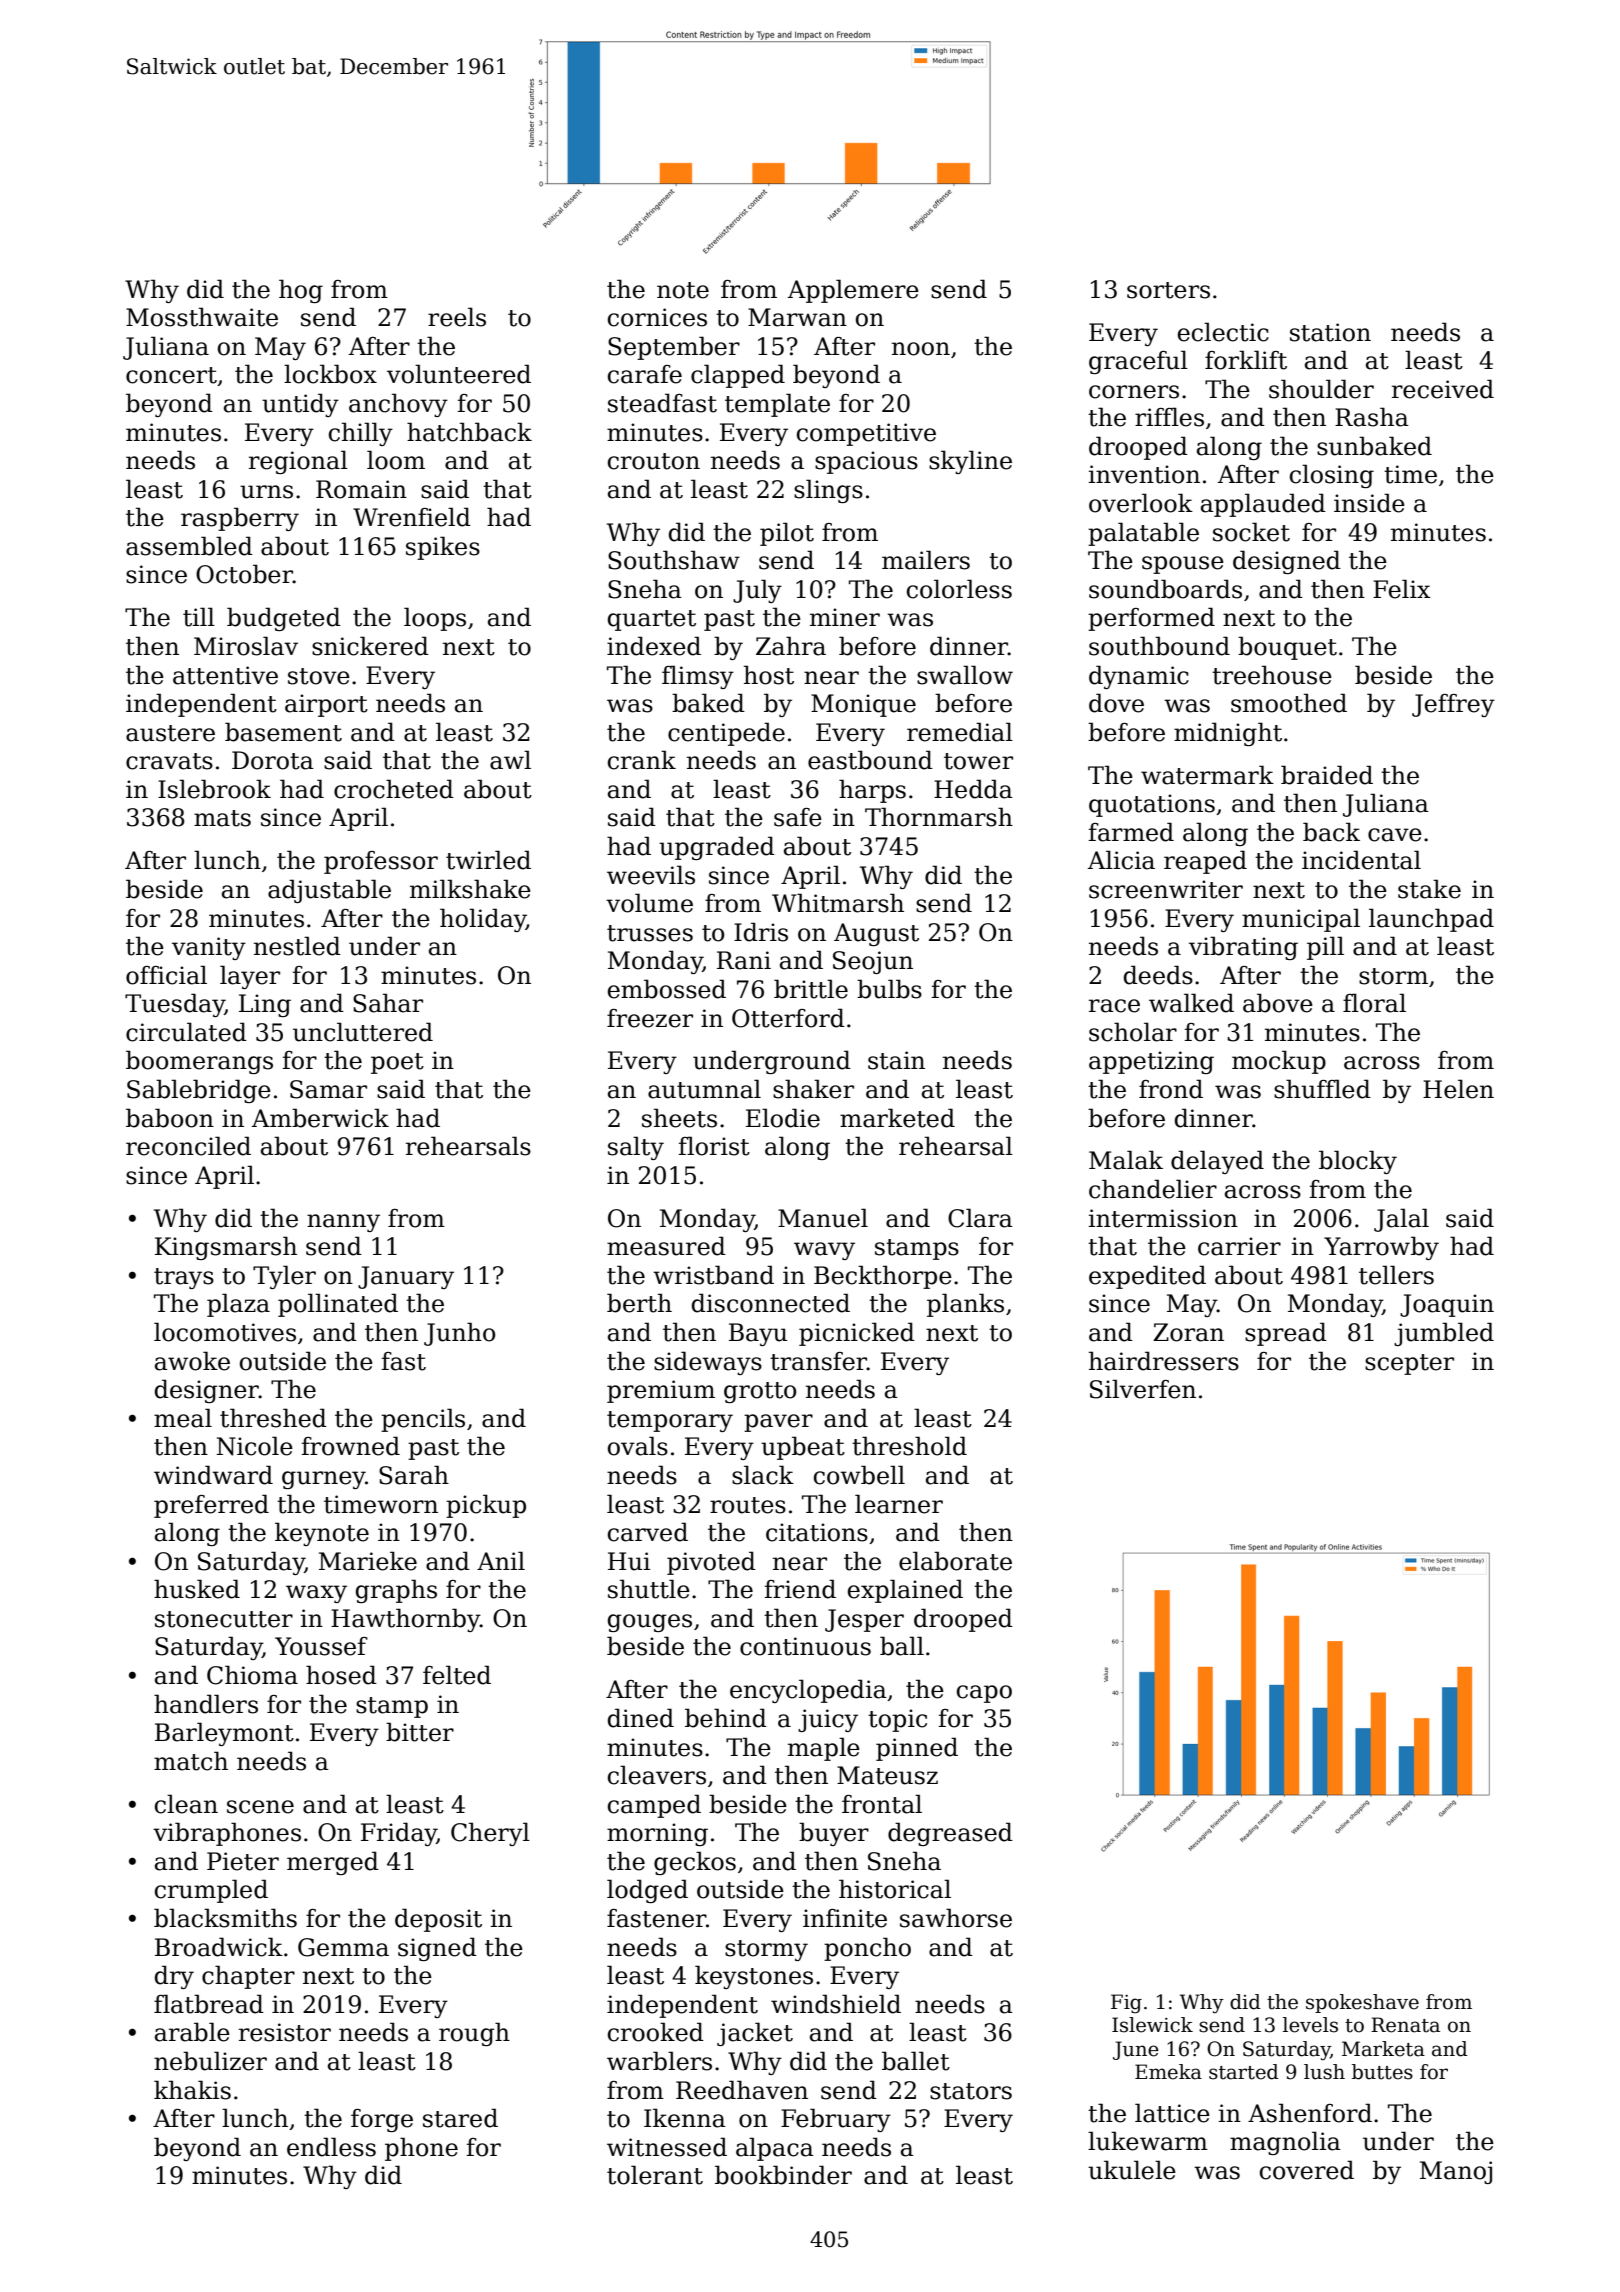 Image resolution: width=1620 pixels, height=2292 pixels. Describe the element at coordinates (301, 291) in the screenshot. I see `hog` at that location.
